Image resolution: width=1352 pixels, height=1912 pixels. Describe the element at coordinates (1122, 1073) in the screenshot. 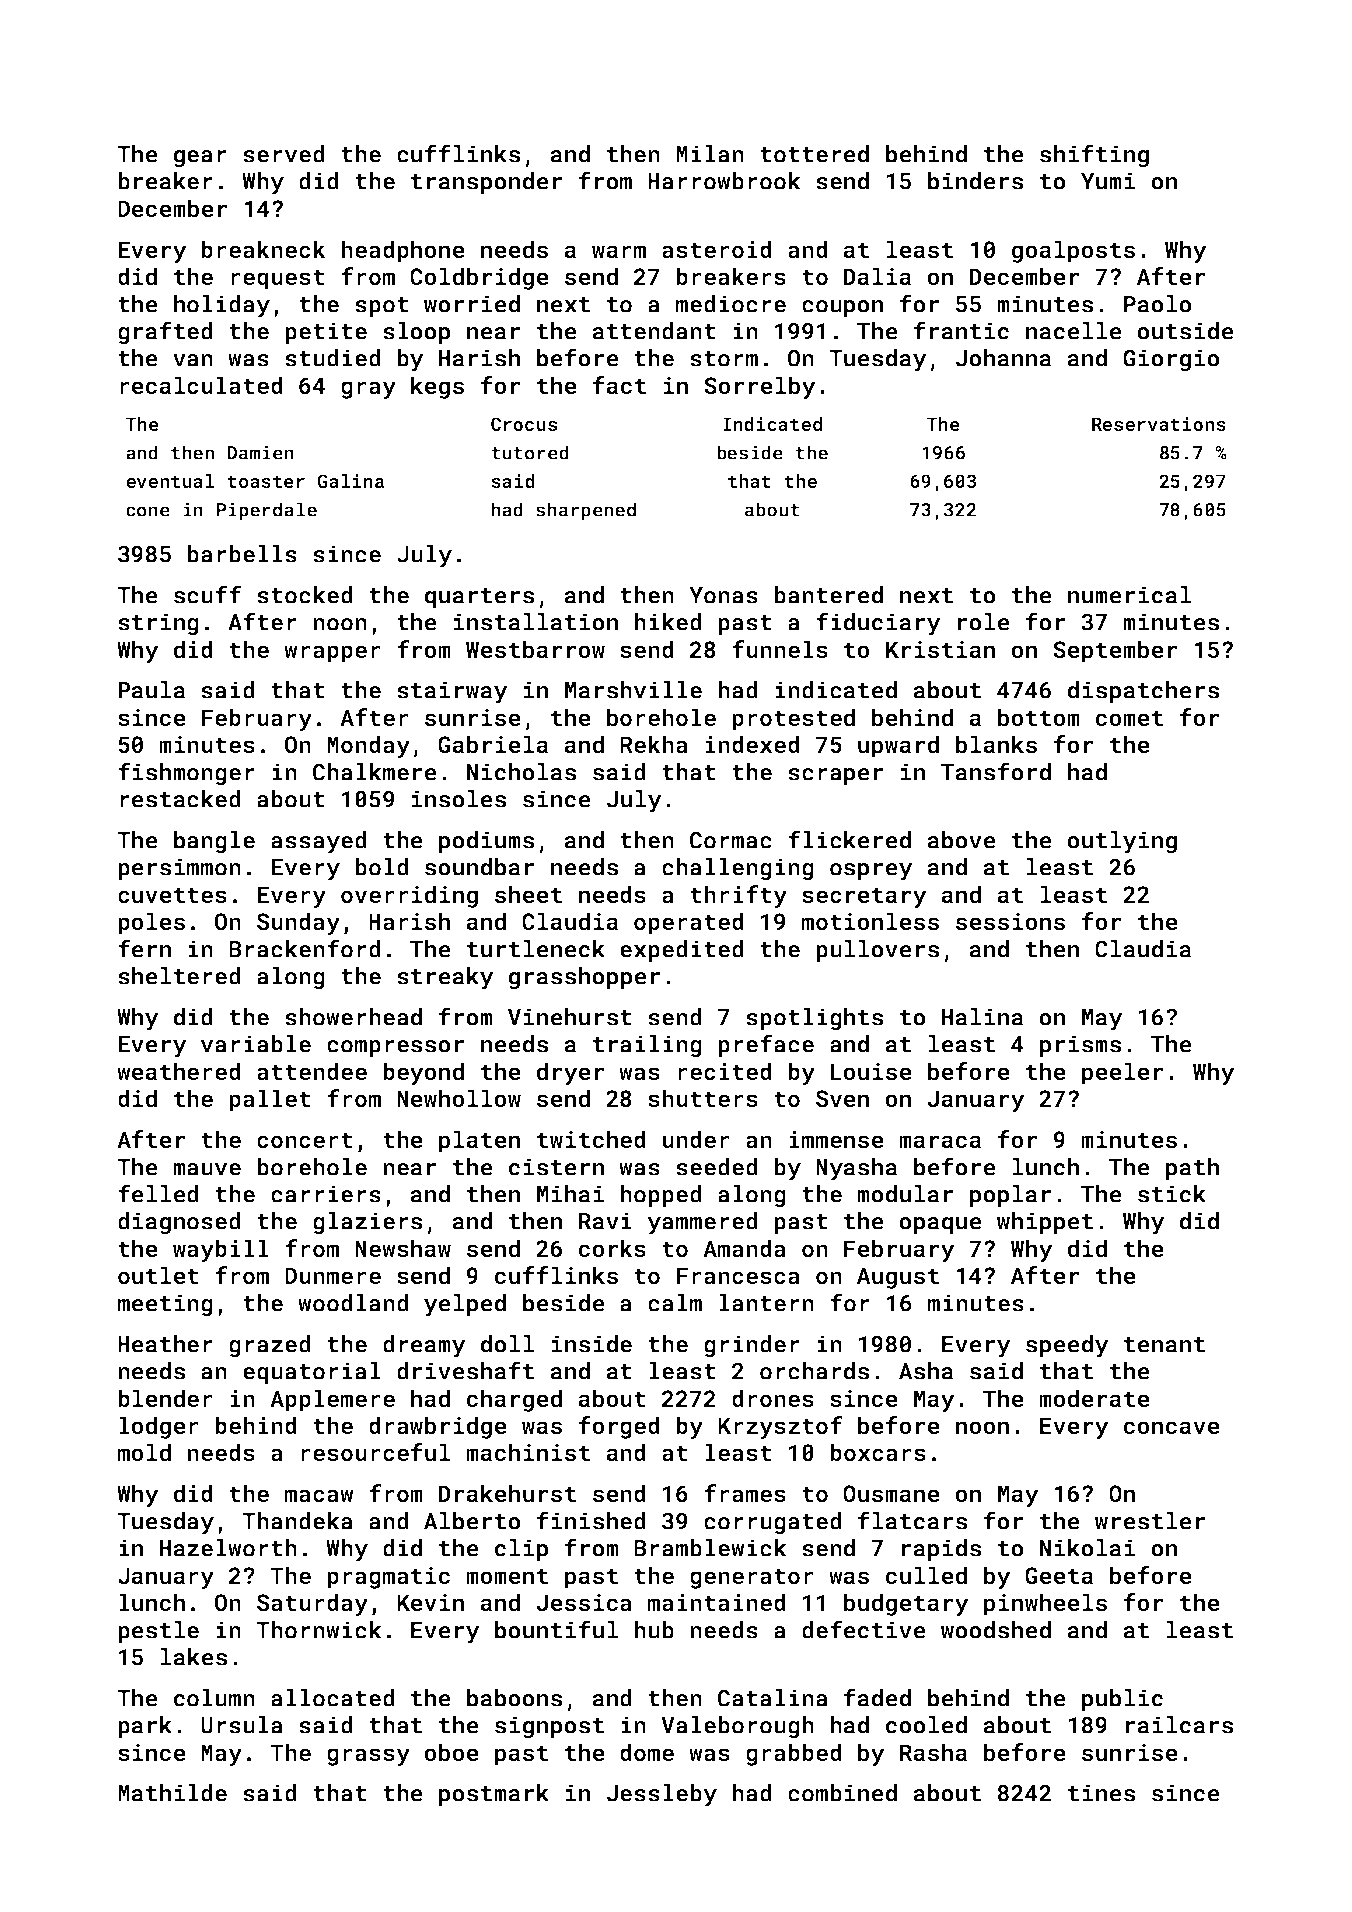

I see `peeler` at that location.
